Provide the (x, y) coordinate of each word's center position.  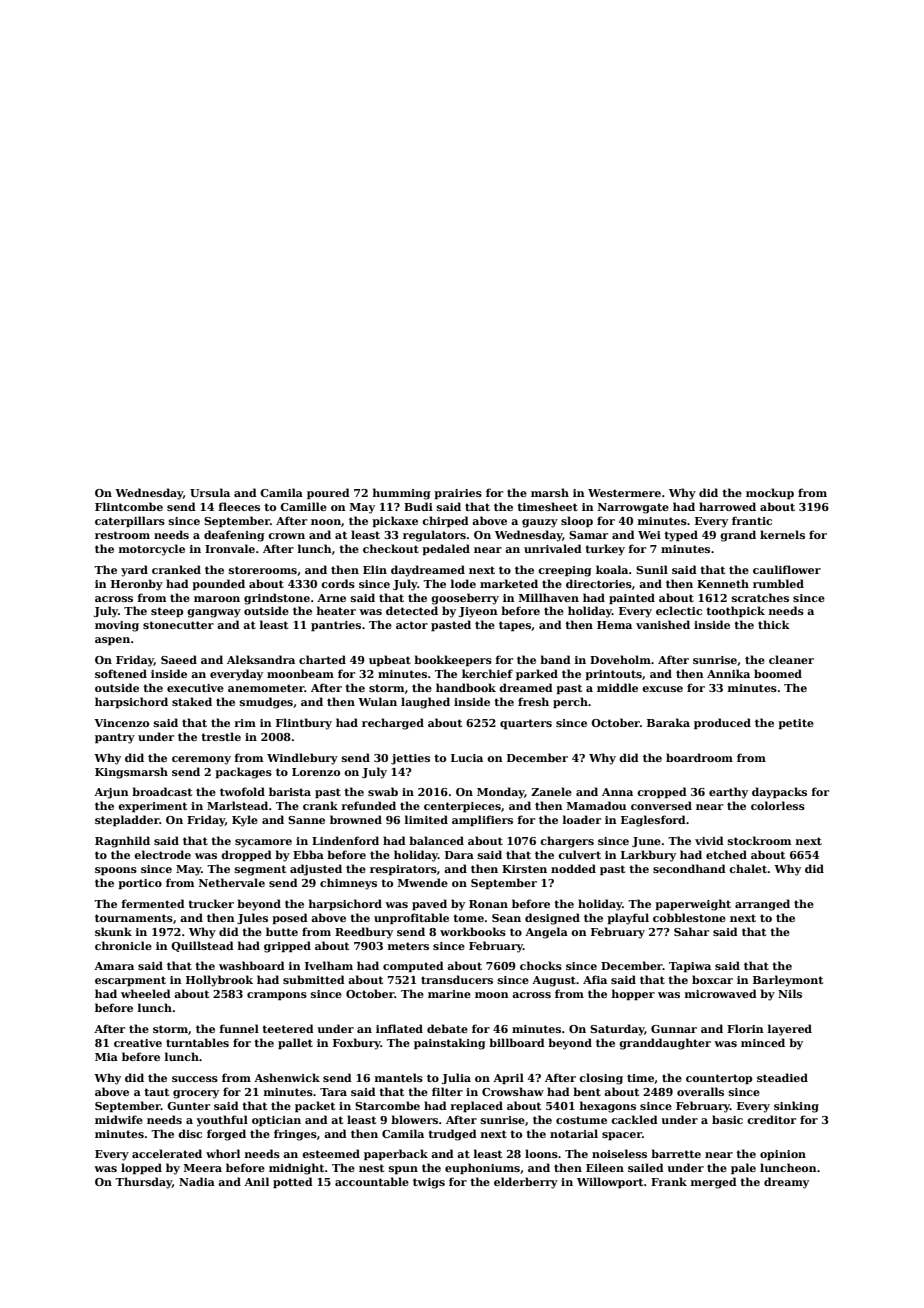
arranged (762, 905)
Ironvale (230, 548)
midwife (119, 1119)
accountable (372, 1181)
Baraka (668, 722)
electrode (162, 854)
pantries (336, 626)
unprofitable (411, 918)
